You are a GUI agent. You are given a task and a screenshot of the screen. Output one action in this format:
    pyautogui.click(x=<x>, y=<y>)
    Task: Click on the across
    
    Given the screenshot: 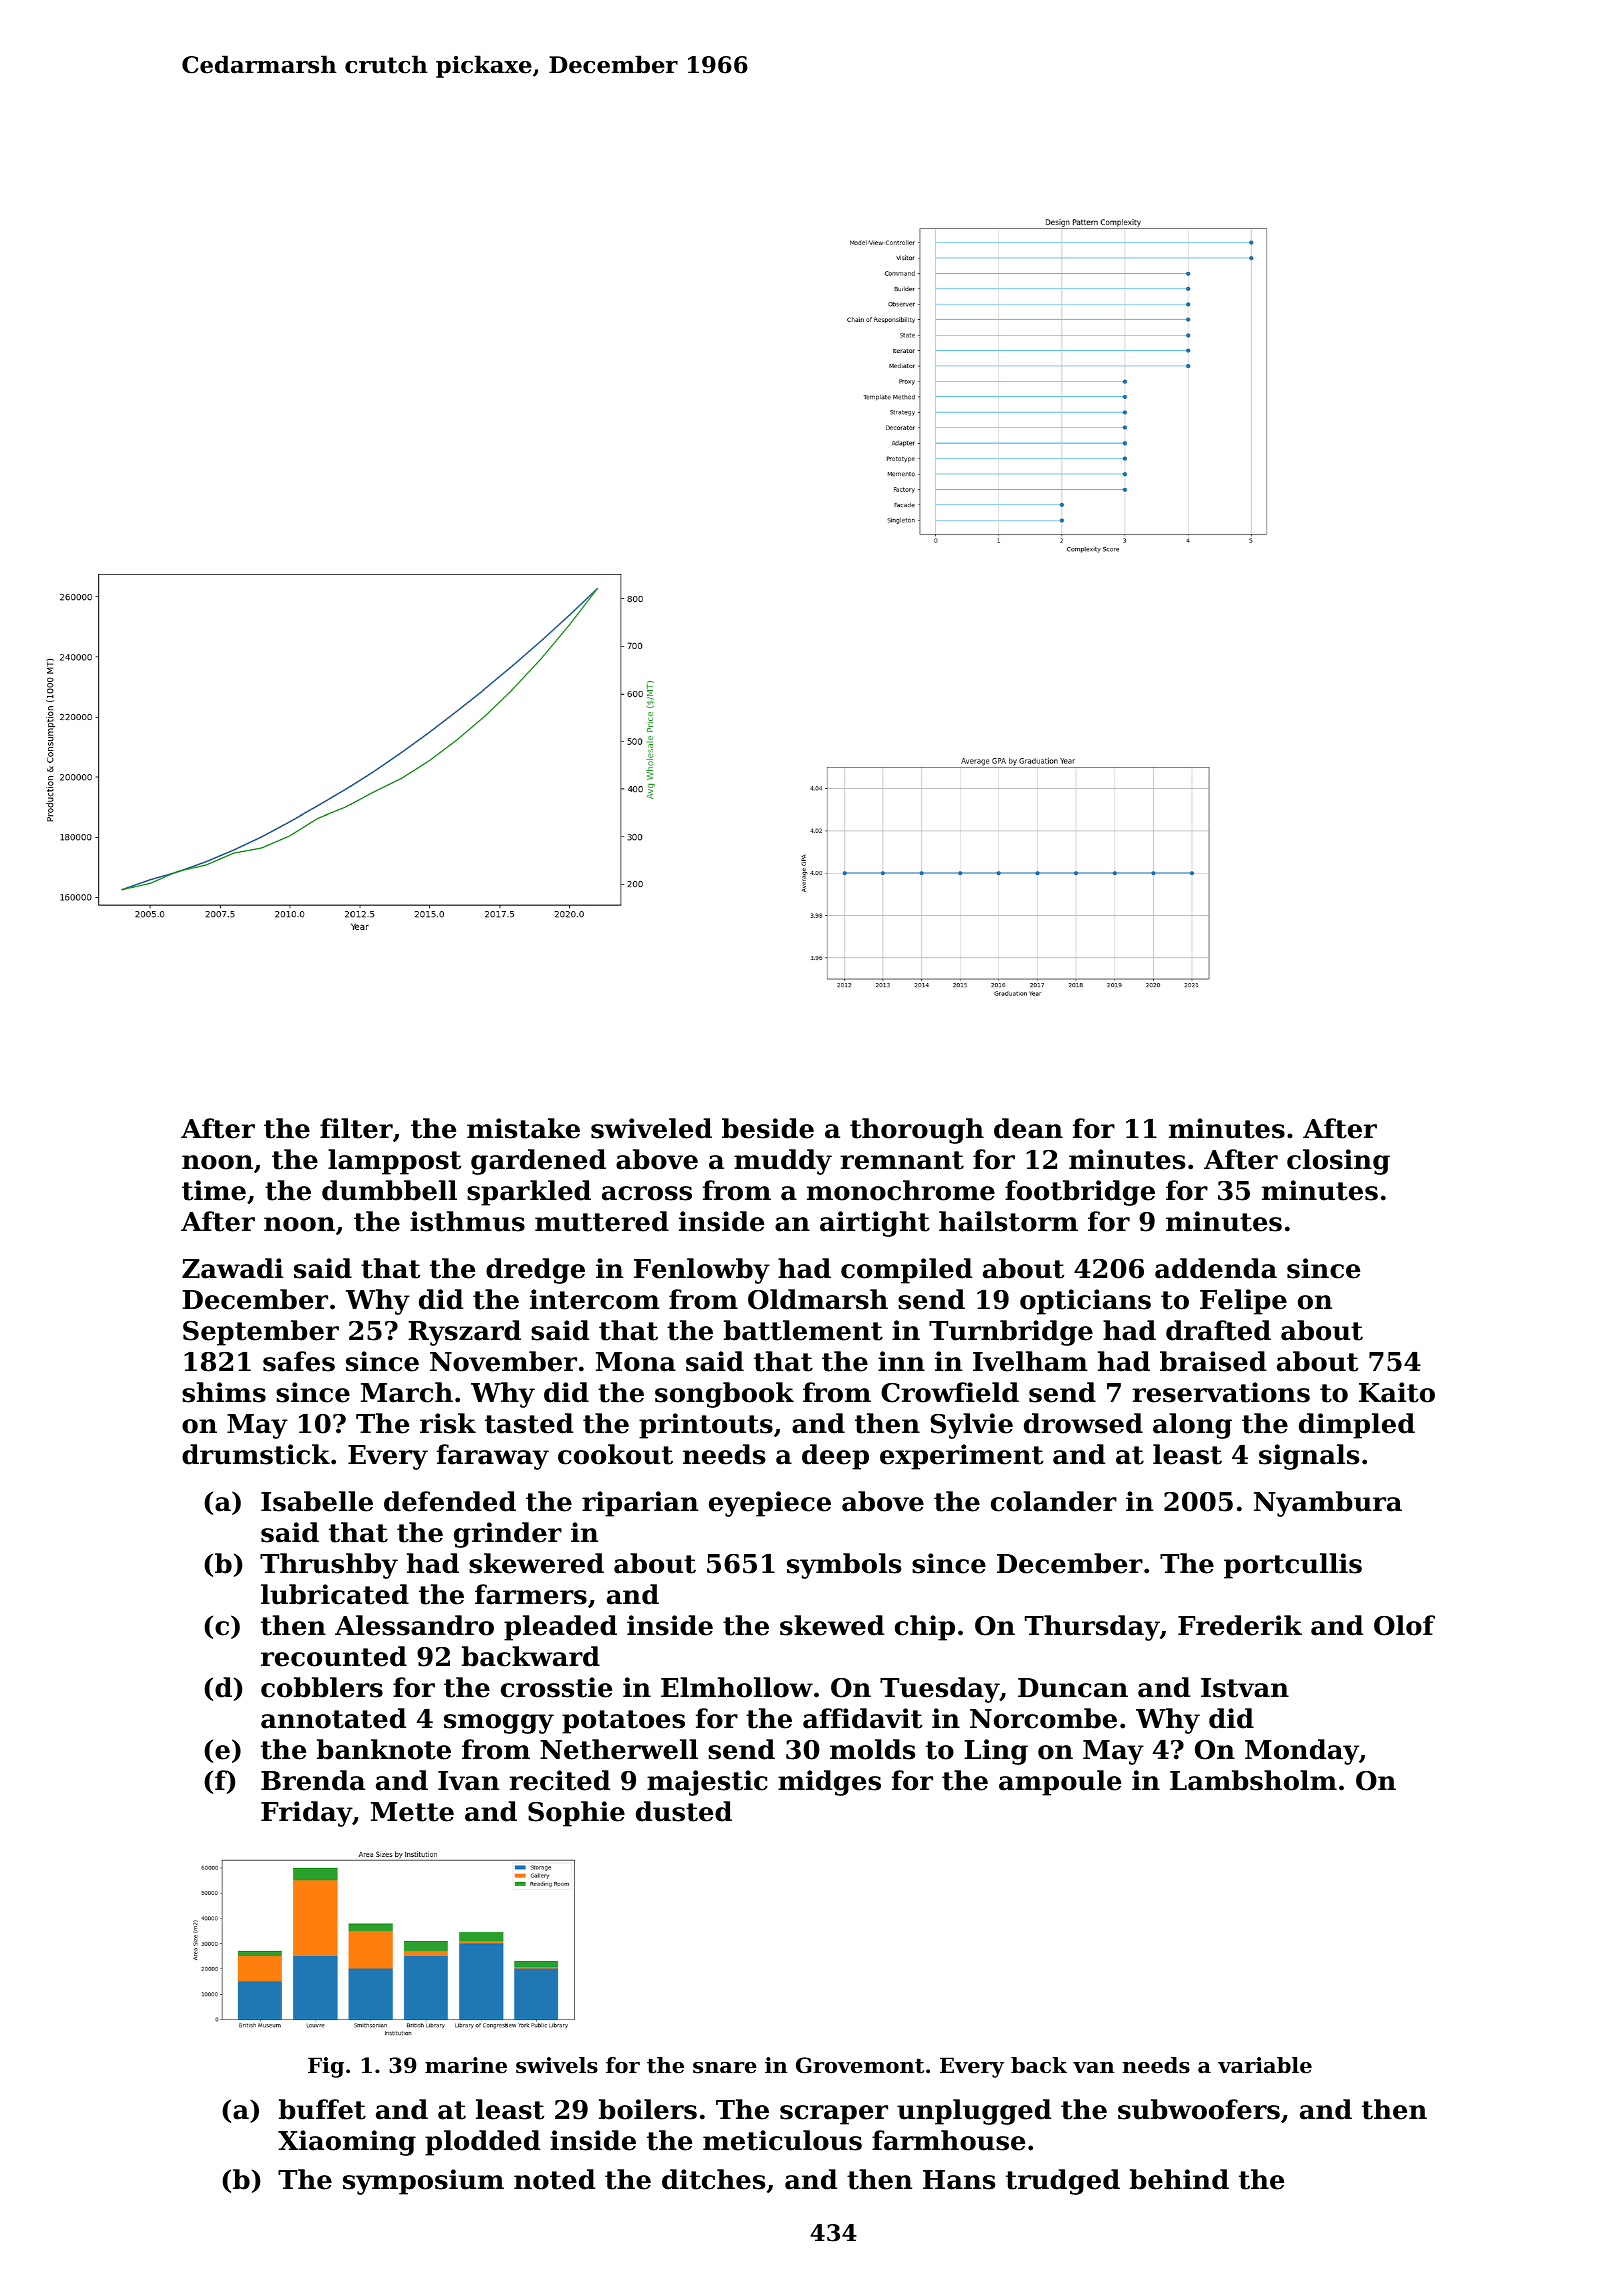 What is the action you would take?
    pyautogui.click(x=647, y=1193)
